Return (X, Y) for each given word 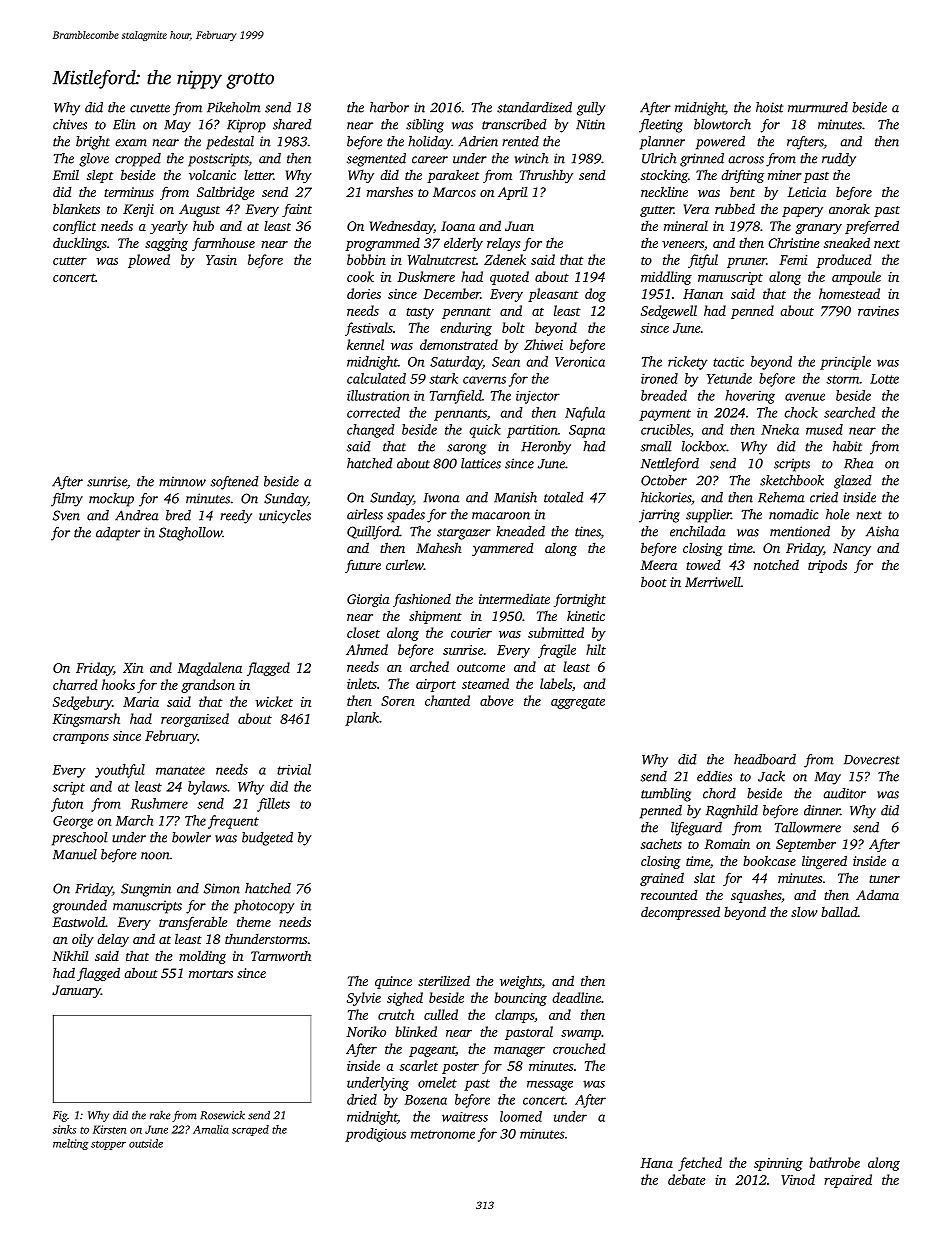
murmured (818, 107)
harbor (389, 107)
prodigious (375, 1135)
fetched (700, 1164)
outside (146, 1143)
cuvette (150, 108)
